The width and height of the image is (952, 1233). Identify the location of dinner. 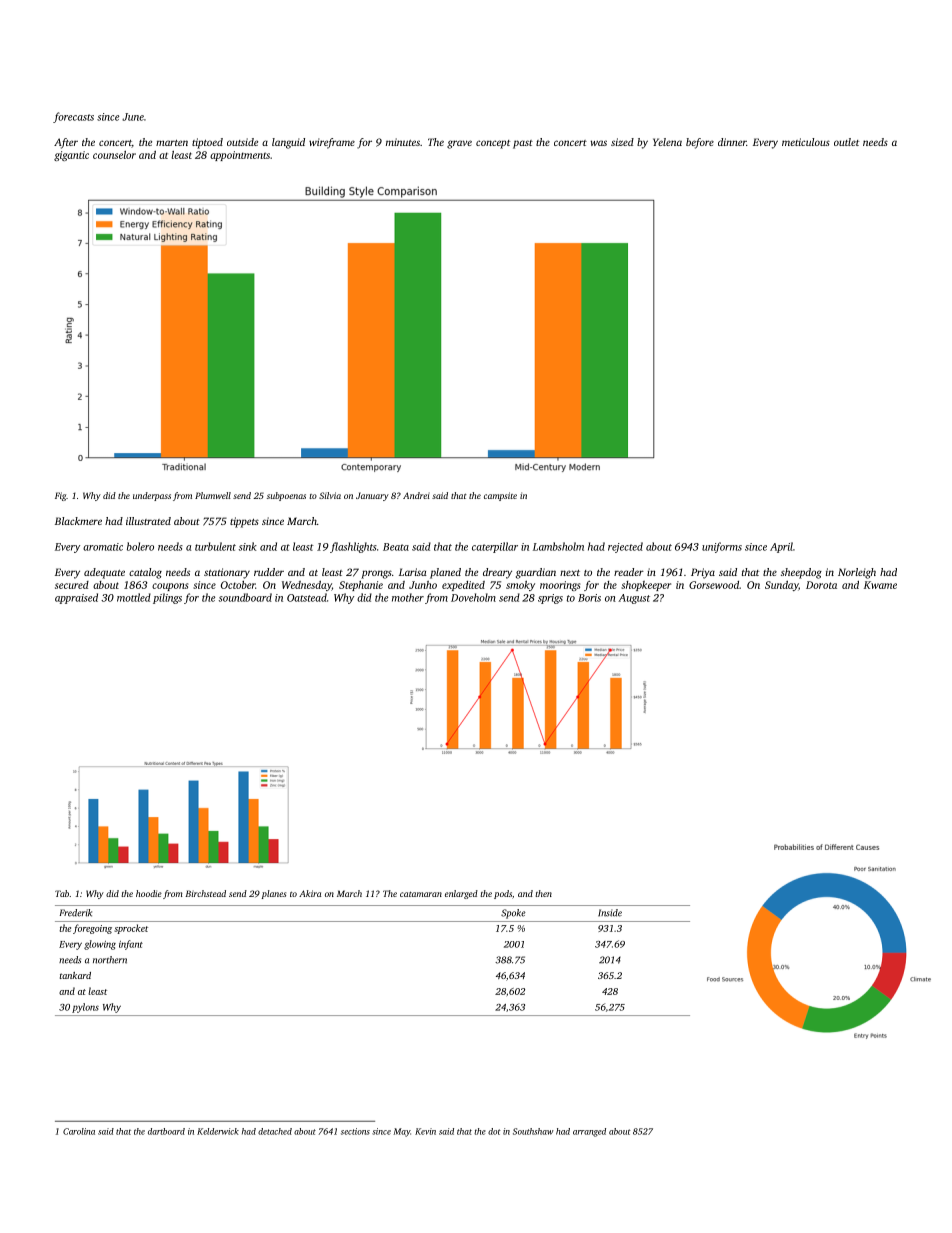
(732, 142).
